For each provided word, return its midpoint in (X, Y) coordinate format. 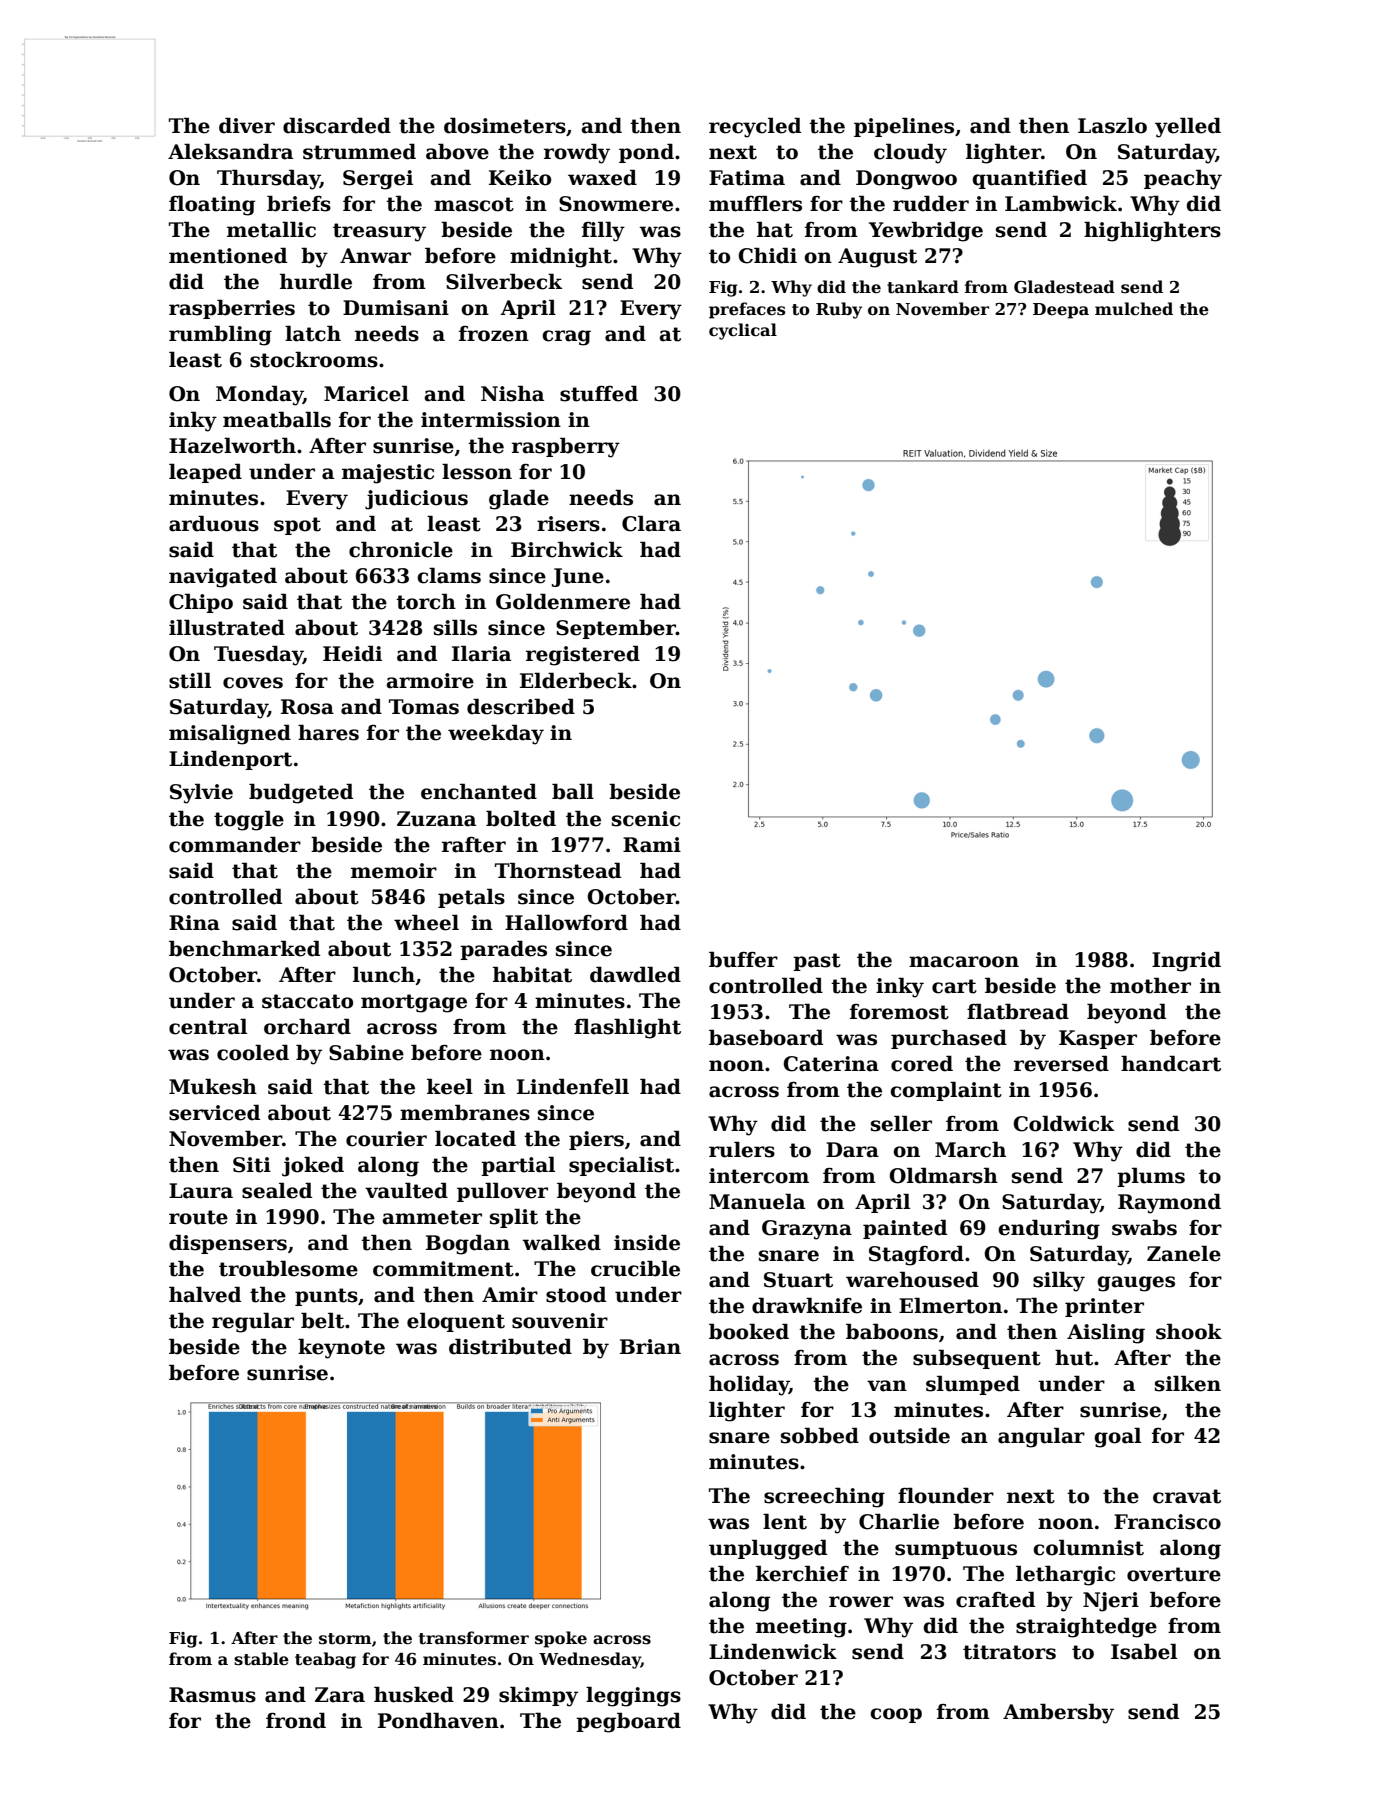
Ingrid (1186, 961)
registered (583, 655)
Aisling (1106, 1333)
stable (261, 1659)
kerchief (802, 1573)
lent (785, 1521)
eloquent (456, 1322)
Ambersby (1058, 1713)
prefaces (747, 310)
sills (455, 627)
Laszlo (1112, 125)
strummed (359, 151)
